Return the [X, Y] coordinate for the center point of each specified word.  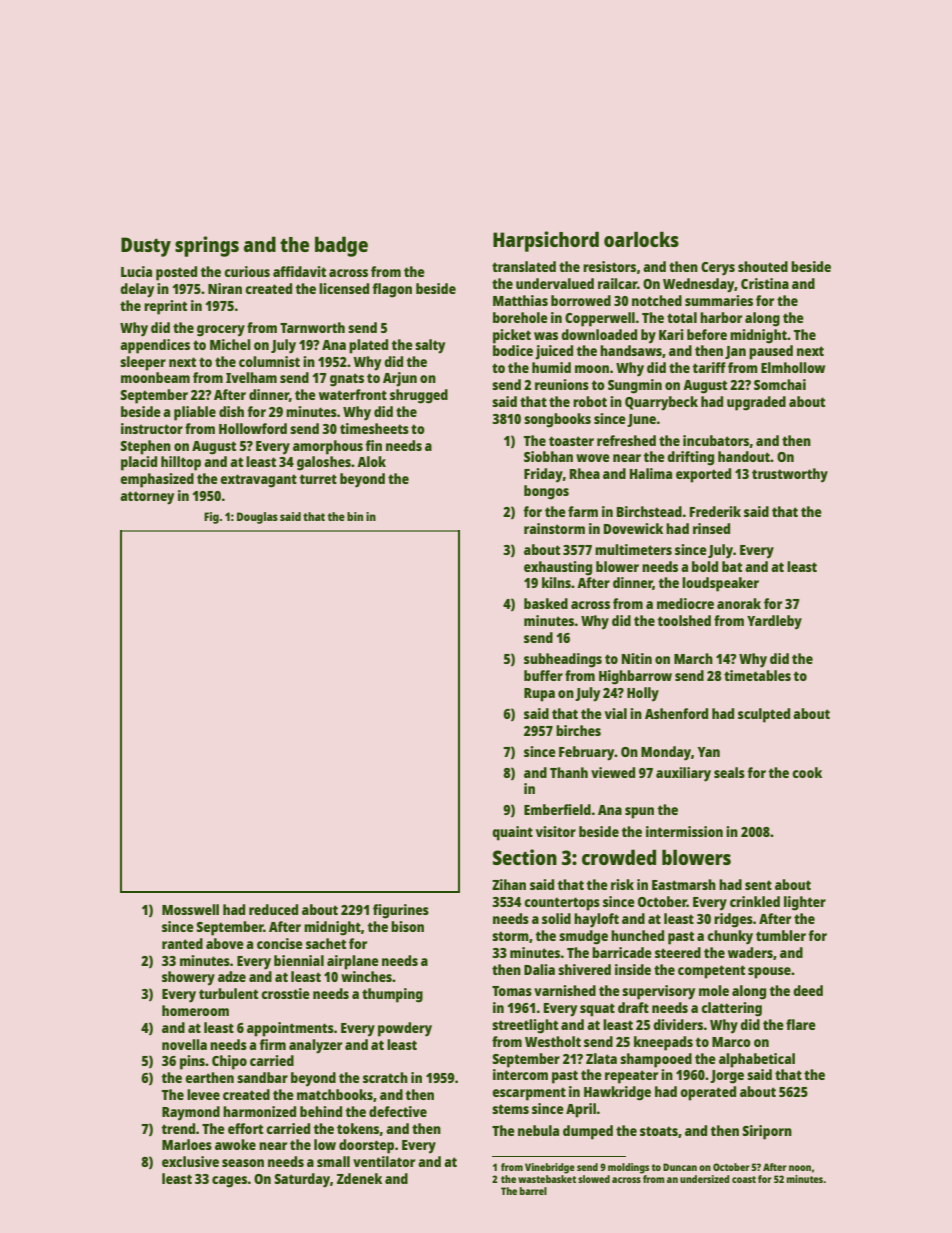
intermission [684, 831]
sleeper [143, 363]
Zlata [601, 1058]
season [243, 1163]
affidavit [299, 271]
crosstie [285, 993]
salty [430, 346]
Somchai [780, 384]
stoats [659, 1131]
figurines [401, 911]
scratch [385, 1077]
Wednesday [699, 285]
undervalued [555, 283]
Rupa [539, 695]
